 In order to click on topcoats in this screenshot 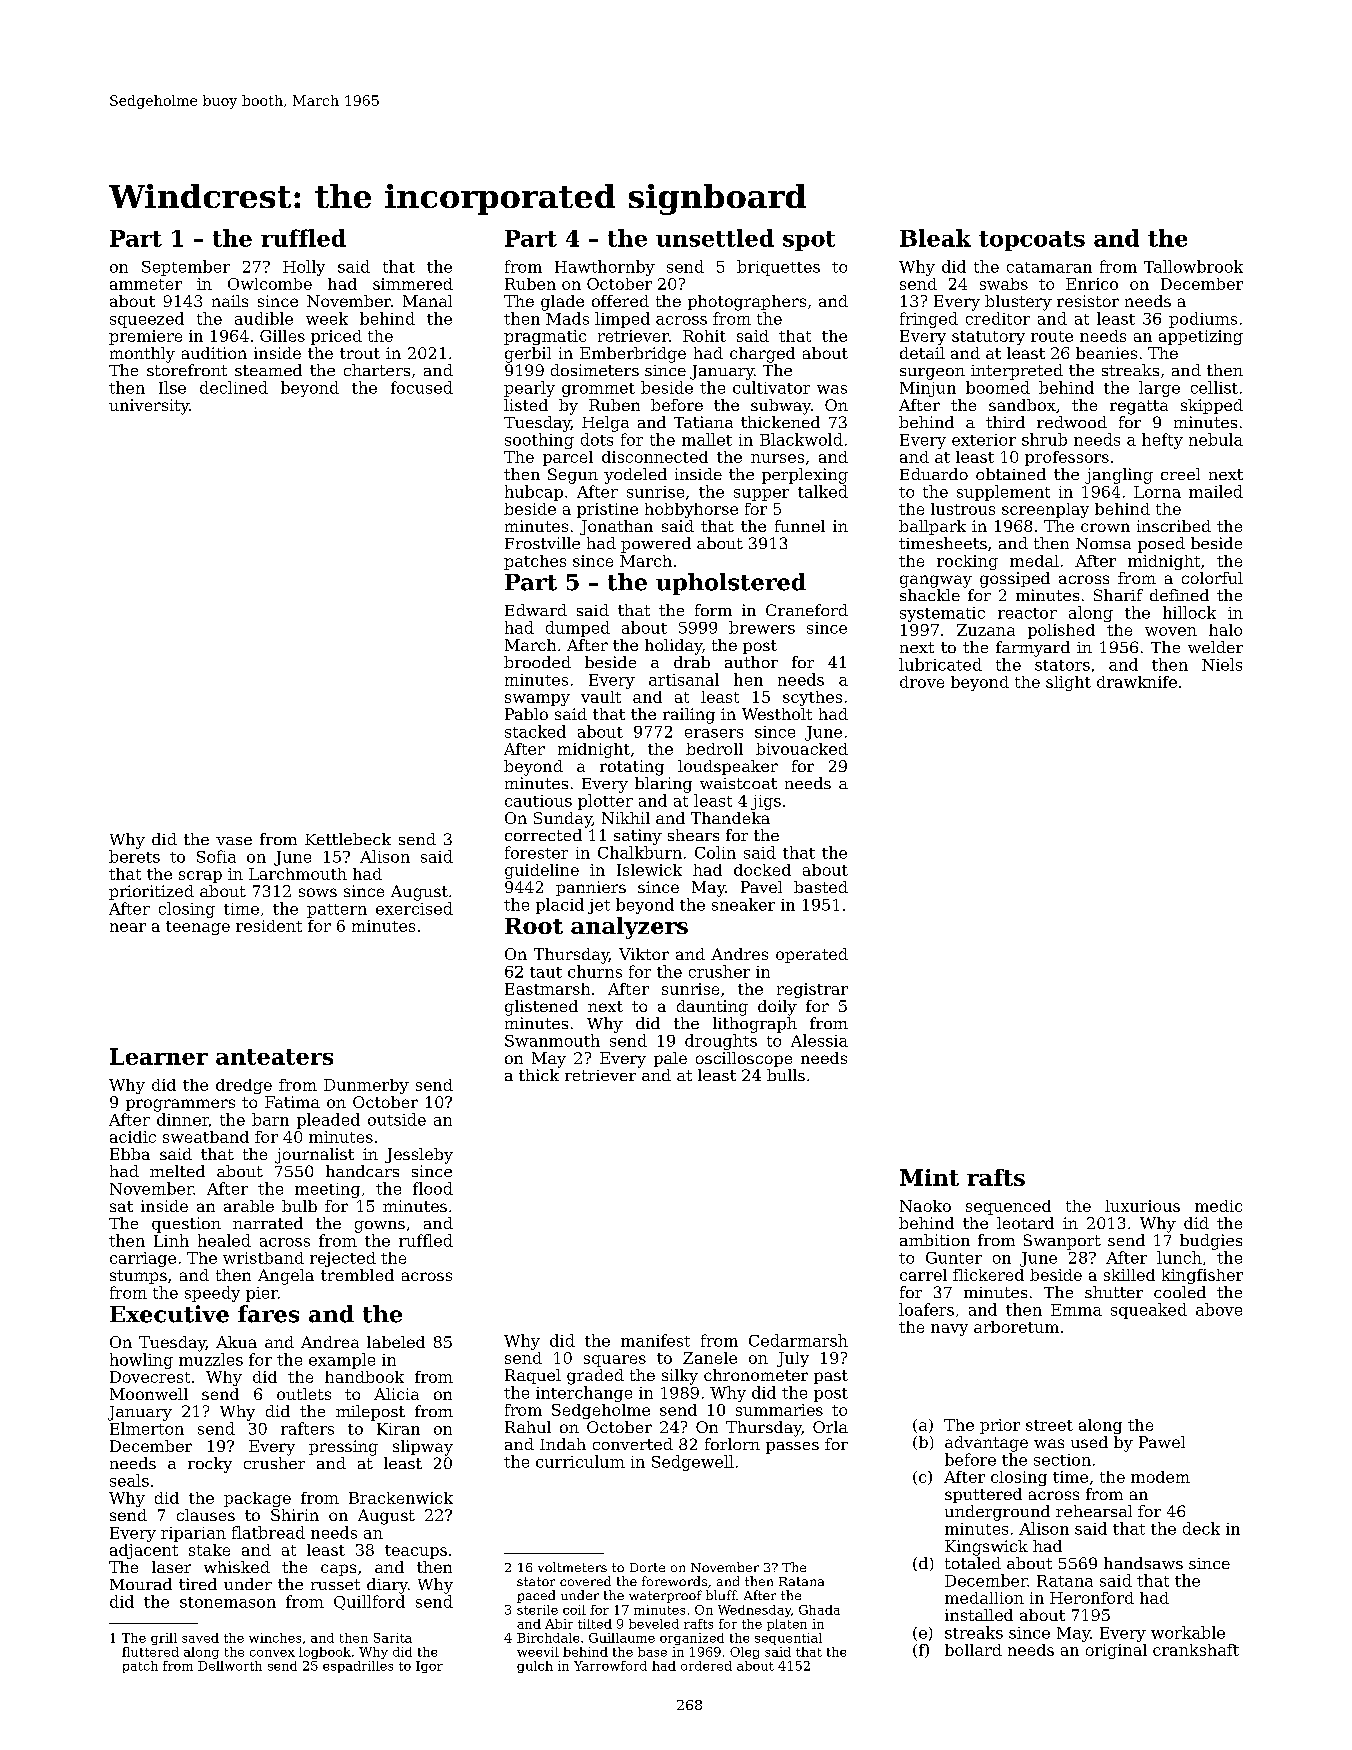, I will do `click(1032, 241)`.
